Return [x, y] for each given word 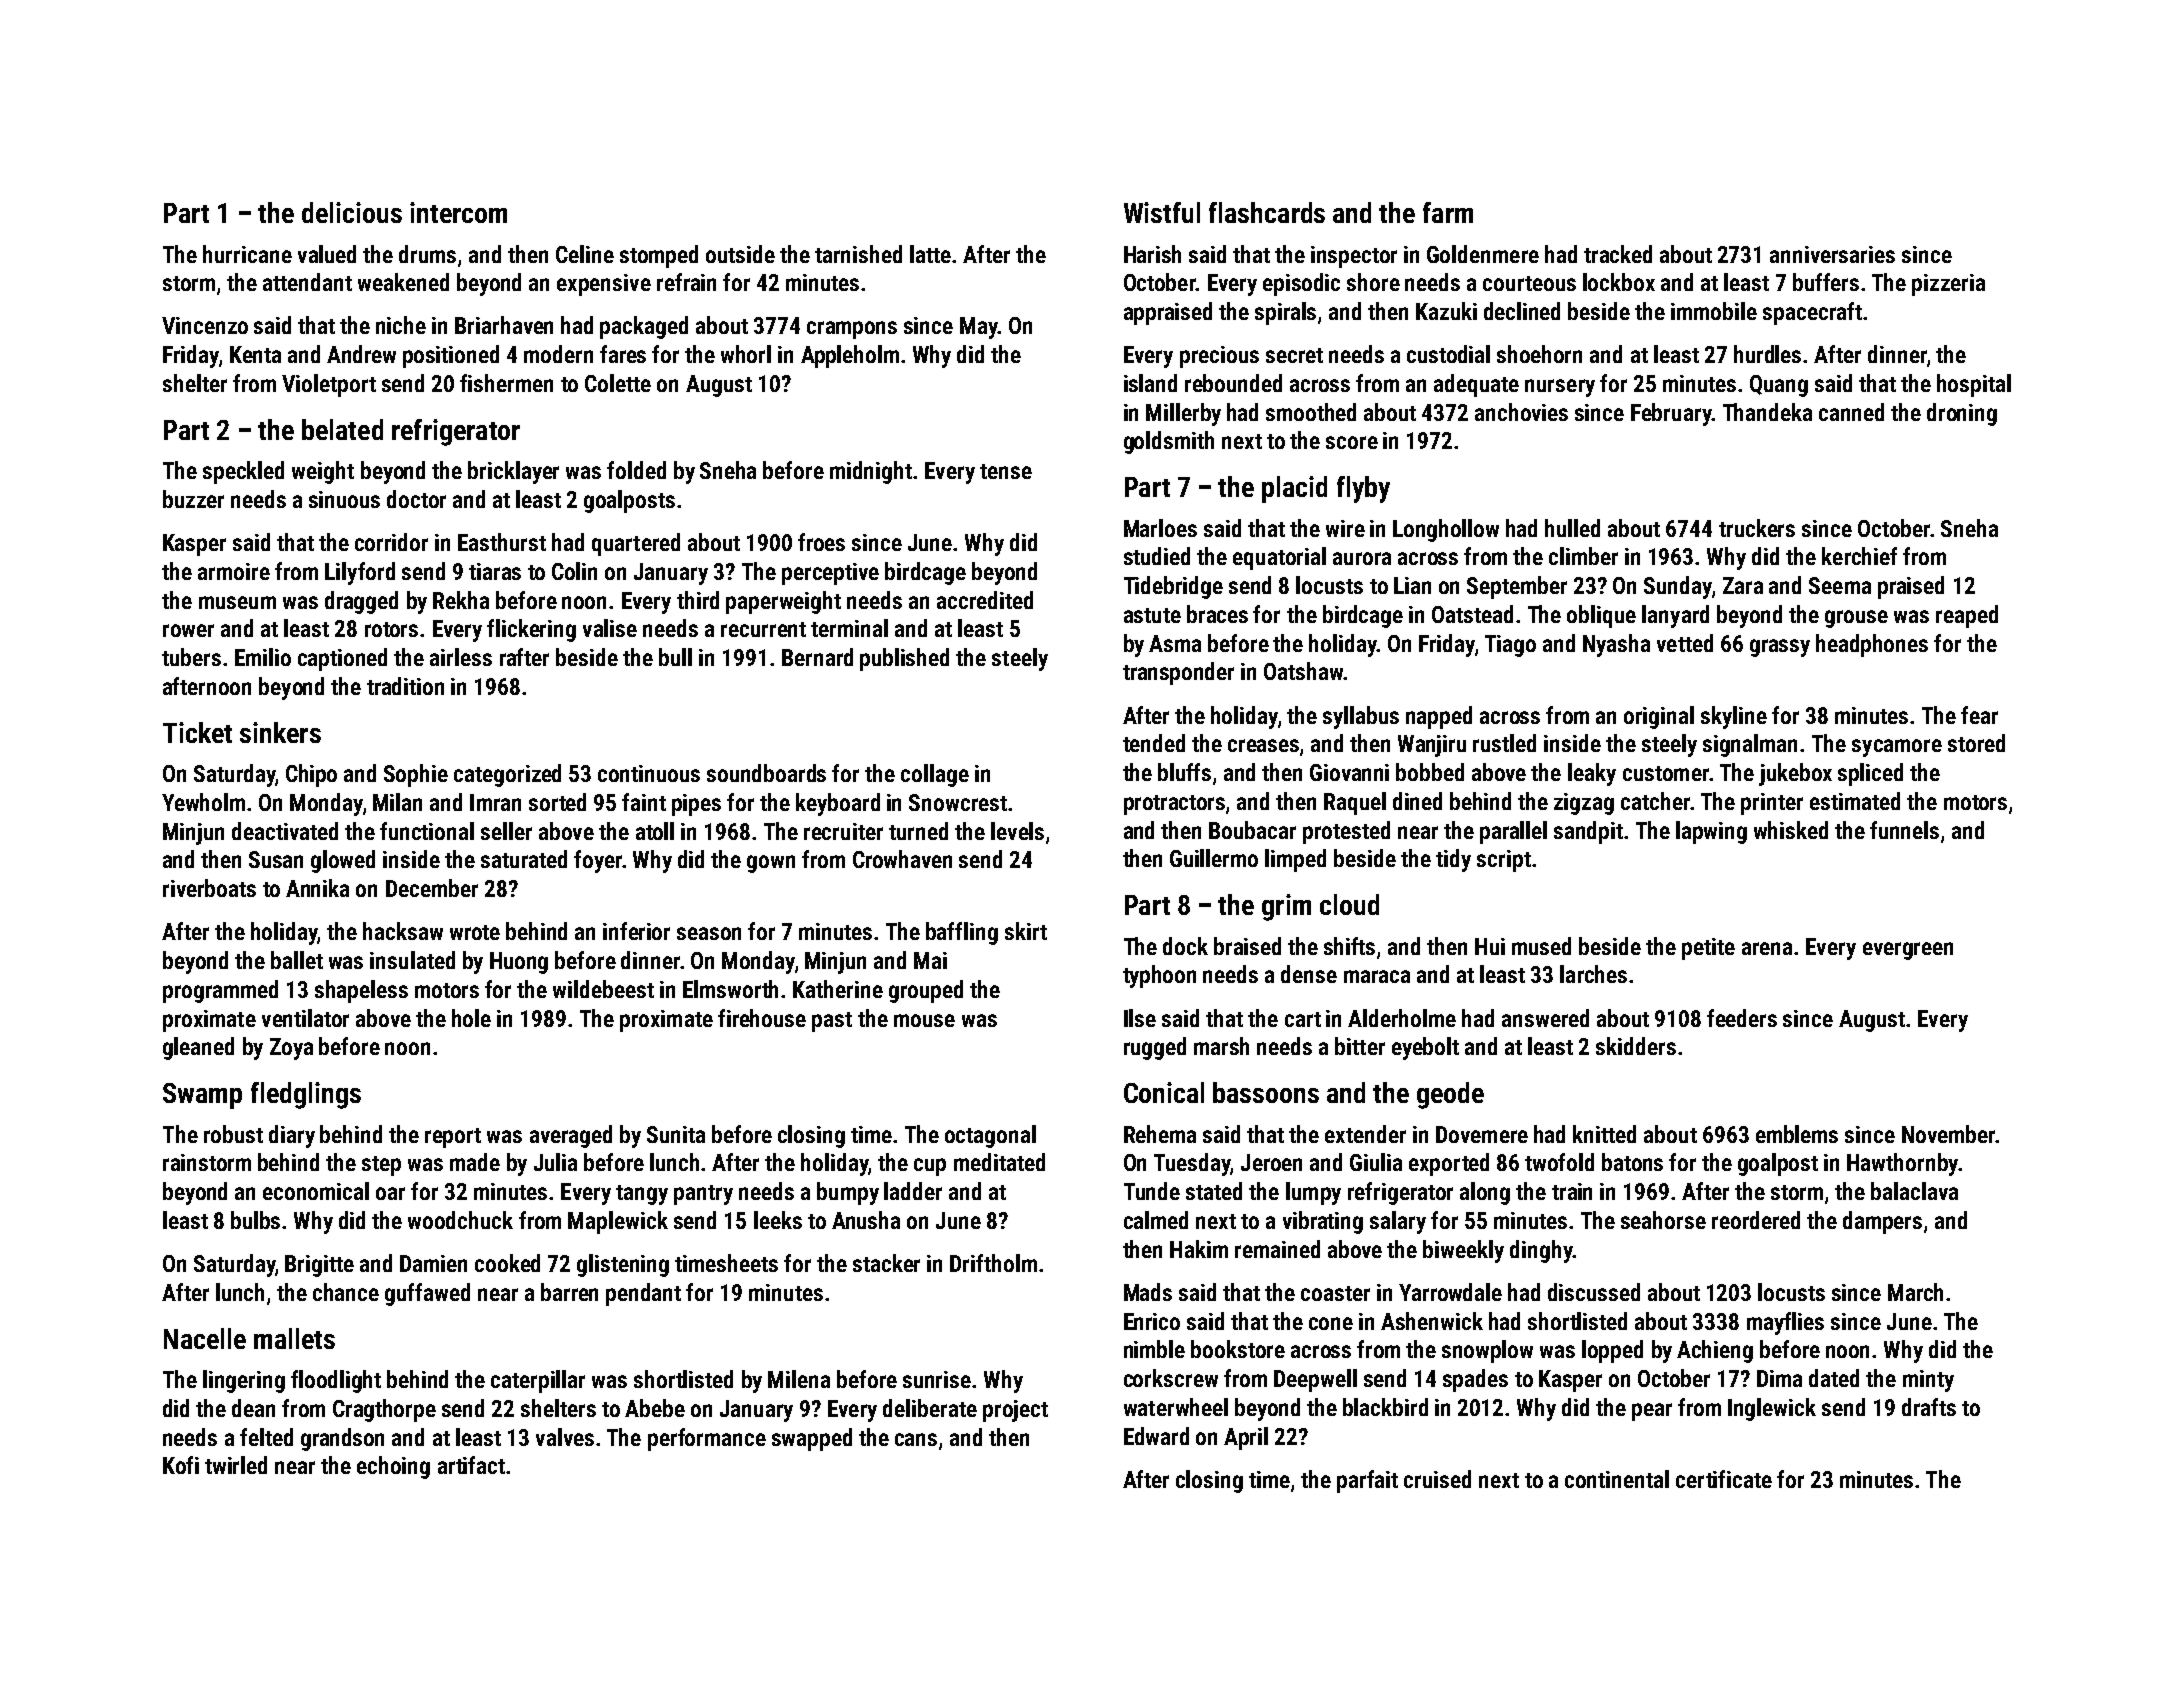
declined [1522, 311]
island [1150, 383]
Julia [555, 1162]
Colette [618, 383]
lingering [244, 1381]
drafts [1929, 1407]
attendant [307, 282]
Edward [1156, 1436]
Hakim [1199, 1249]
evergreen [1908, 951]
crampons [852, 330]
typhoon [1159, 976]
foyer [598, 861]
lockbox [1619, 282]
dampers [1882, 1222]
